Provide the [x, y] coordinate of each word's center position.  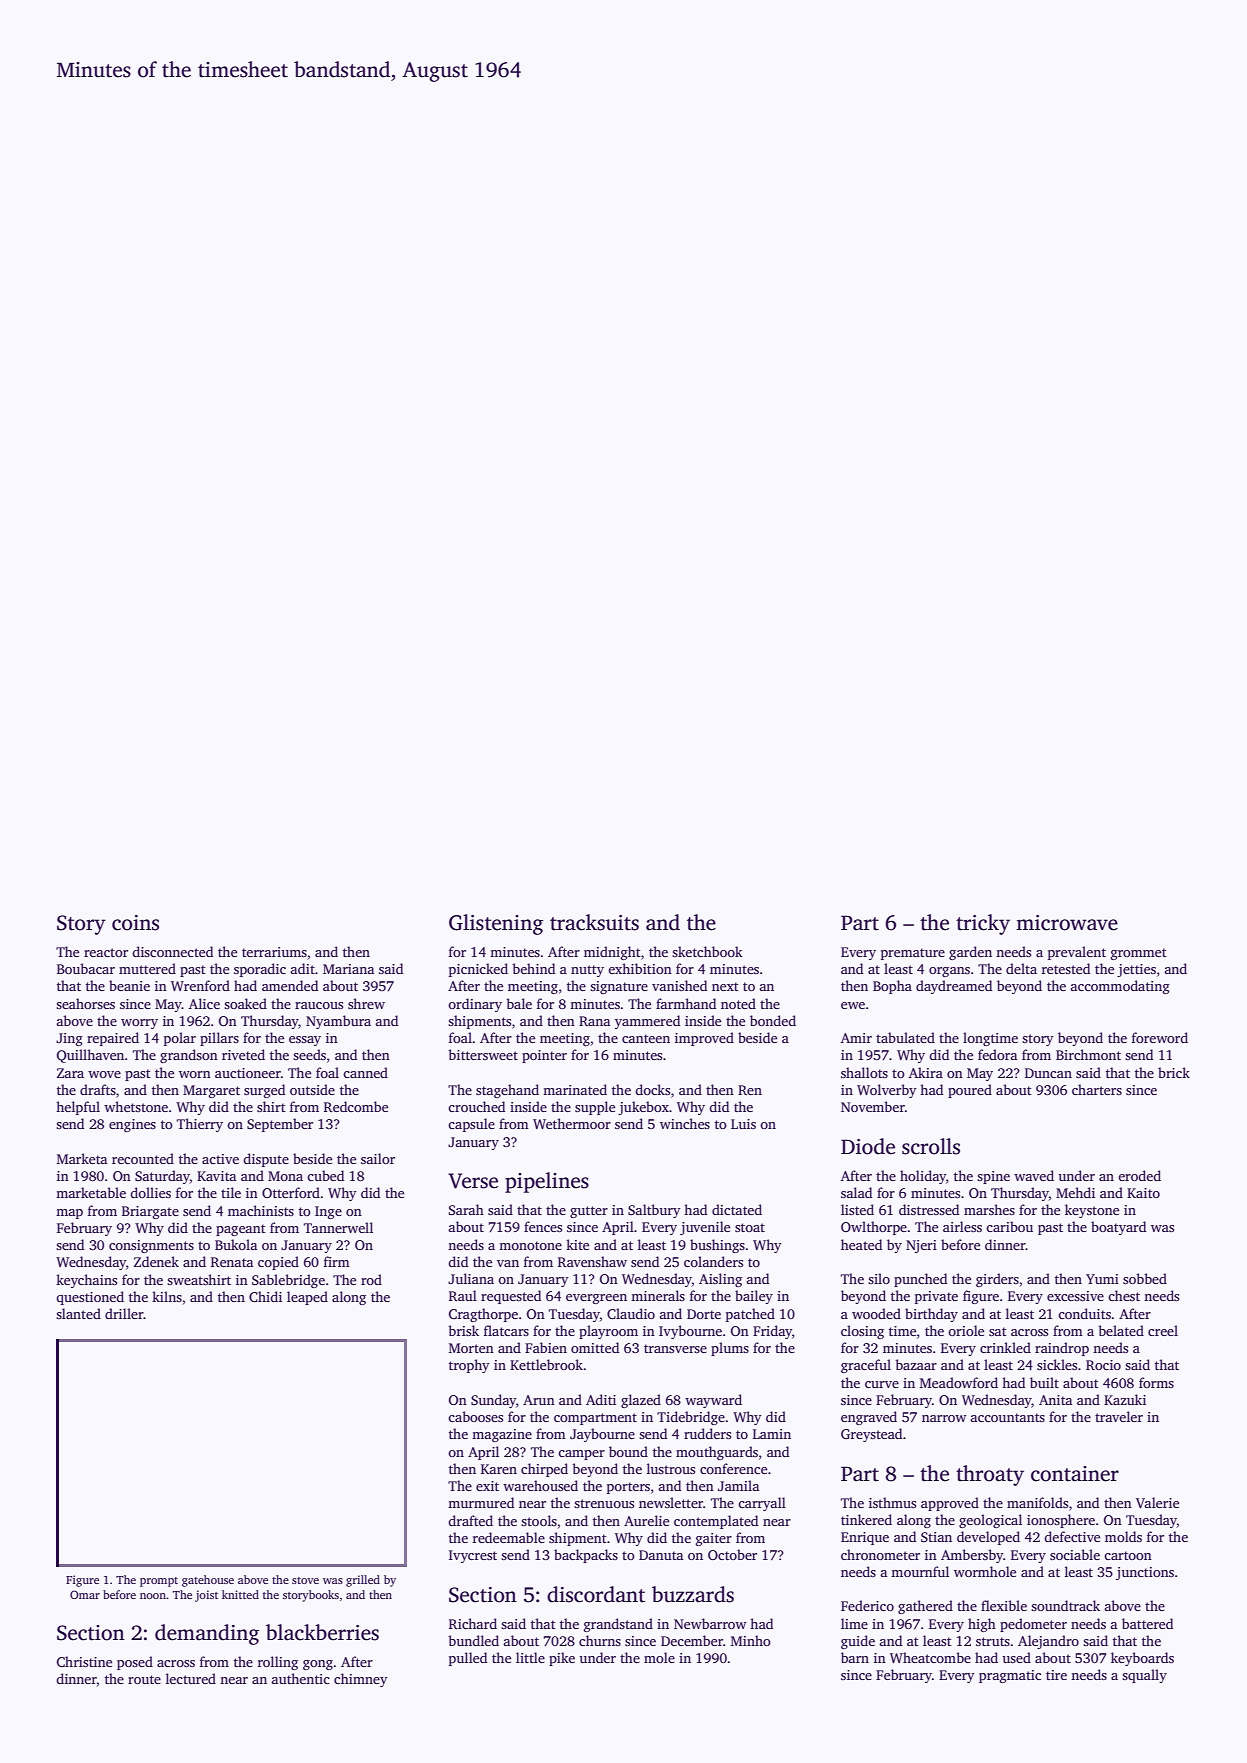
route [144, 1679]
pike [562, 1659]
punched [920, 1280]
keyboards [1142, 1659]
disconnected [172, 951]
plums [730, 1349]
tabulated [905, 1037]
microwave [1067, 923]
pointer [544, 1056]
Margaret [211, 1091]
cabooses [475, 1416]
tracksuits [594, 922]
